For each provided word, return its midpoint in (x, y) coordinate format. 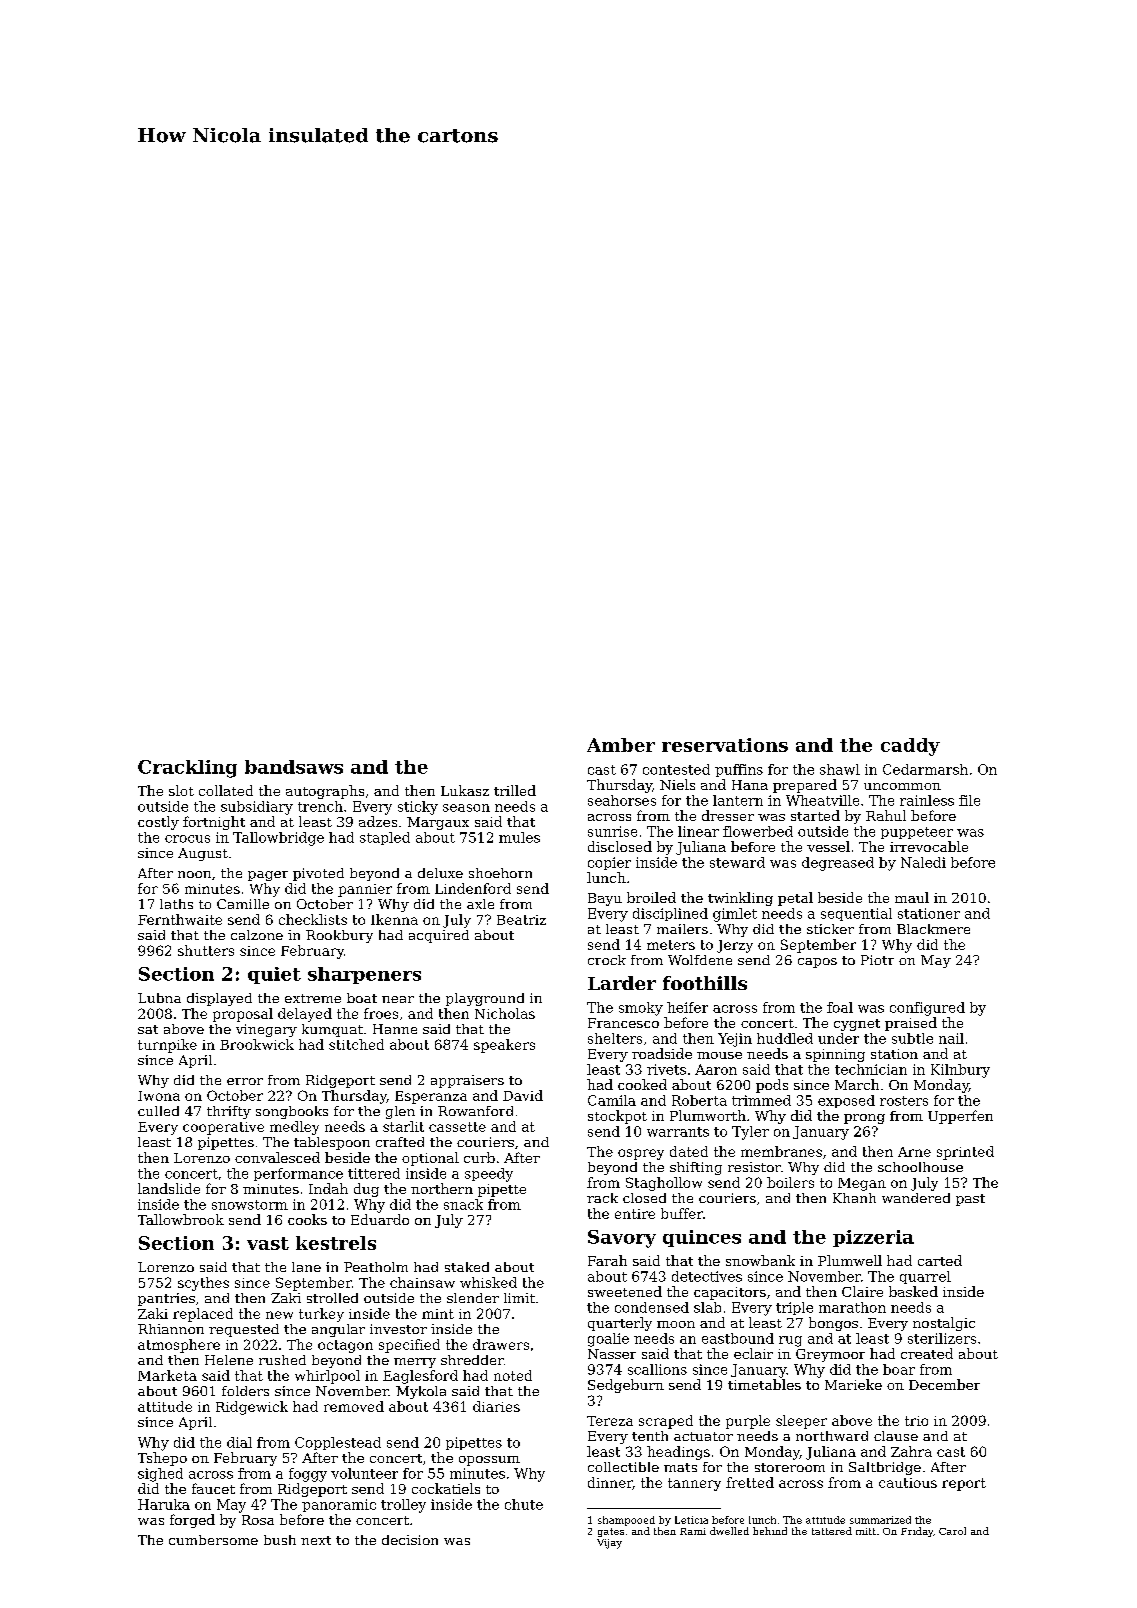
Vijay (609, 1544)
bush (280, 1540)
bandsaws (294, 767)
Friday (917, 1532)
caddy (910, 747)
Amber (621, 745)
